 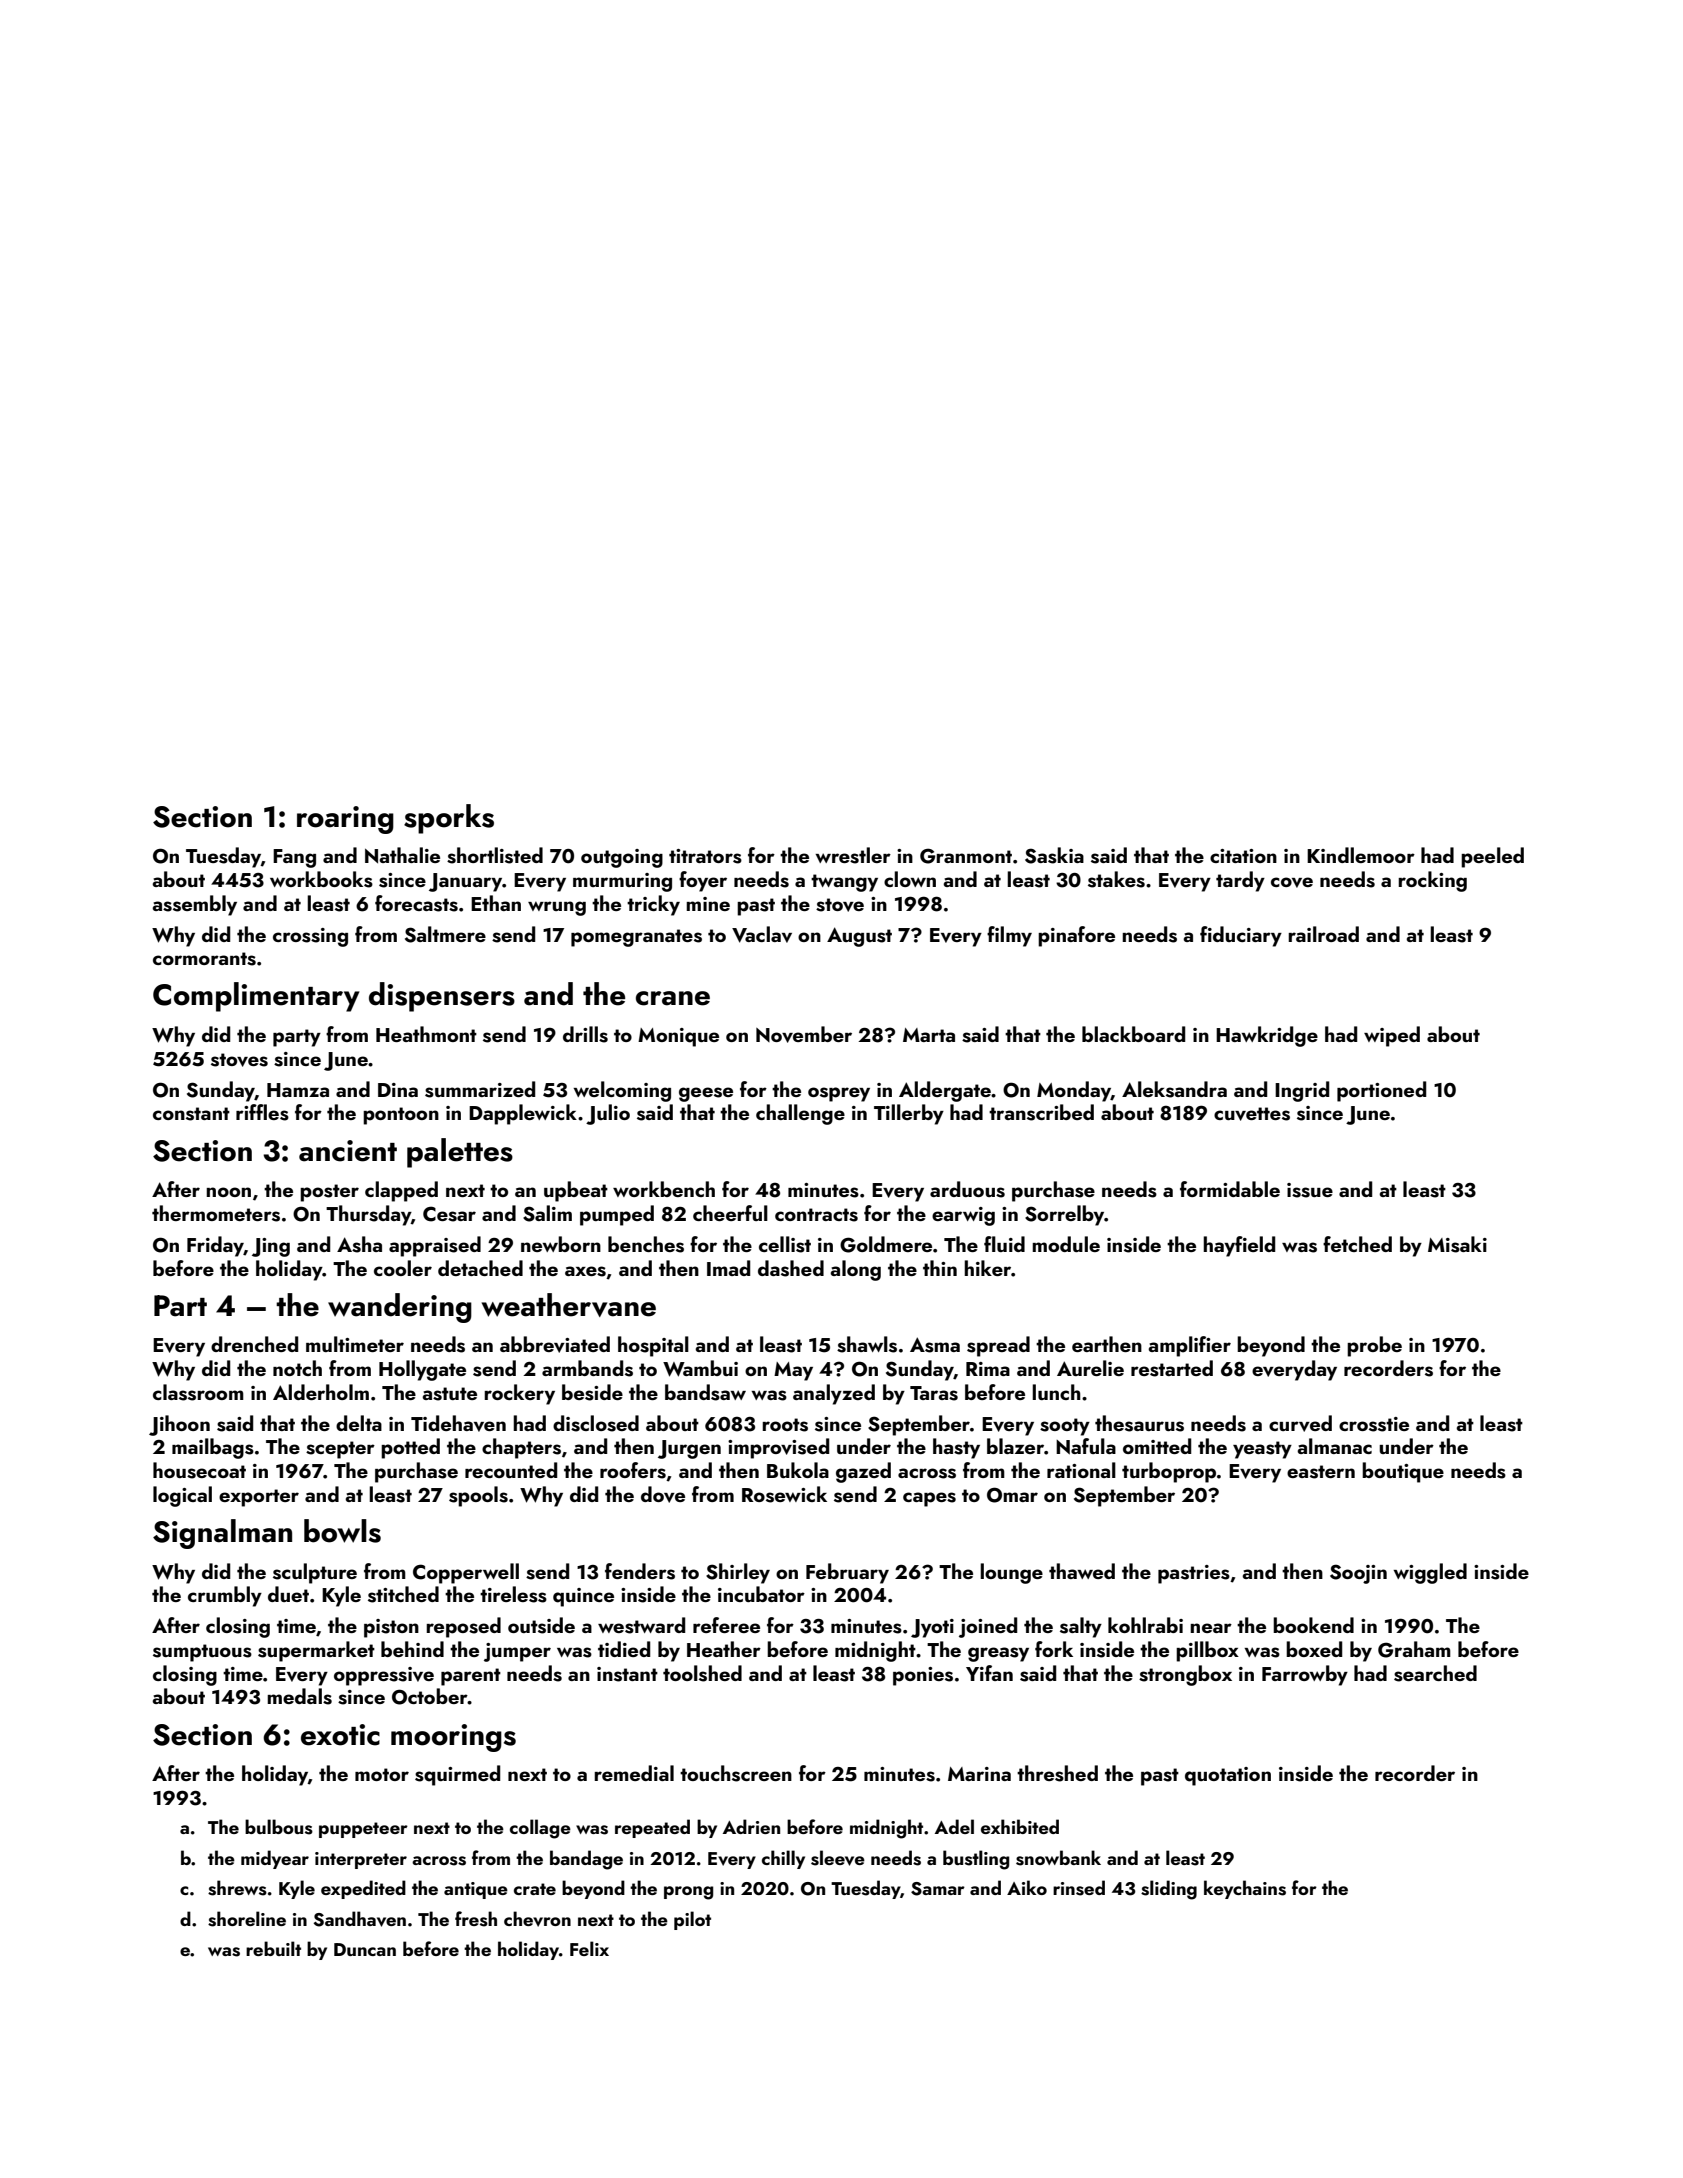 I want to click on rocking, so click(x=1432, y=881).
